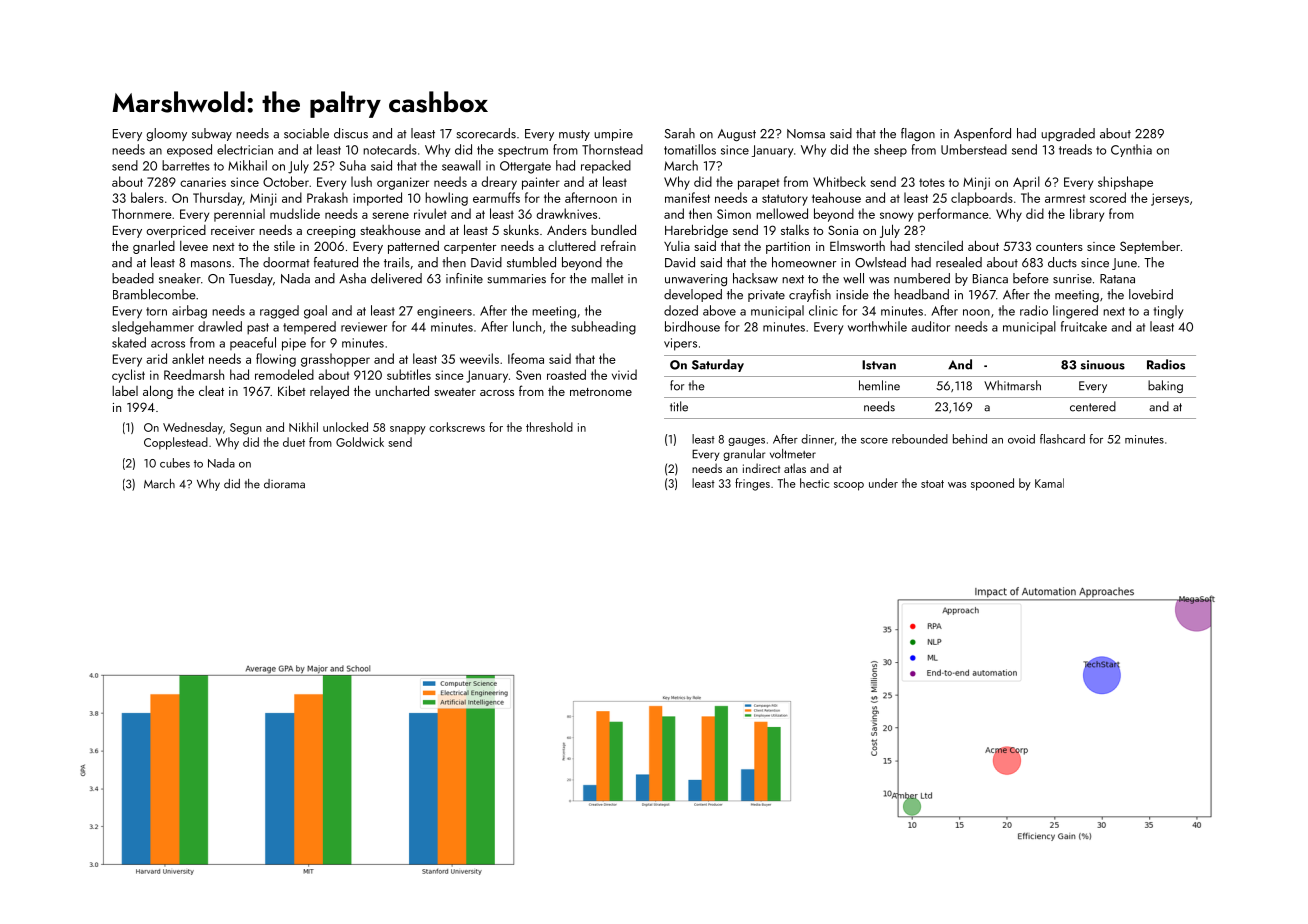 This screenshot has width=1308, height=924. I want to click on flashcard, so click(1062, 439).
